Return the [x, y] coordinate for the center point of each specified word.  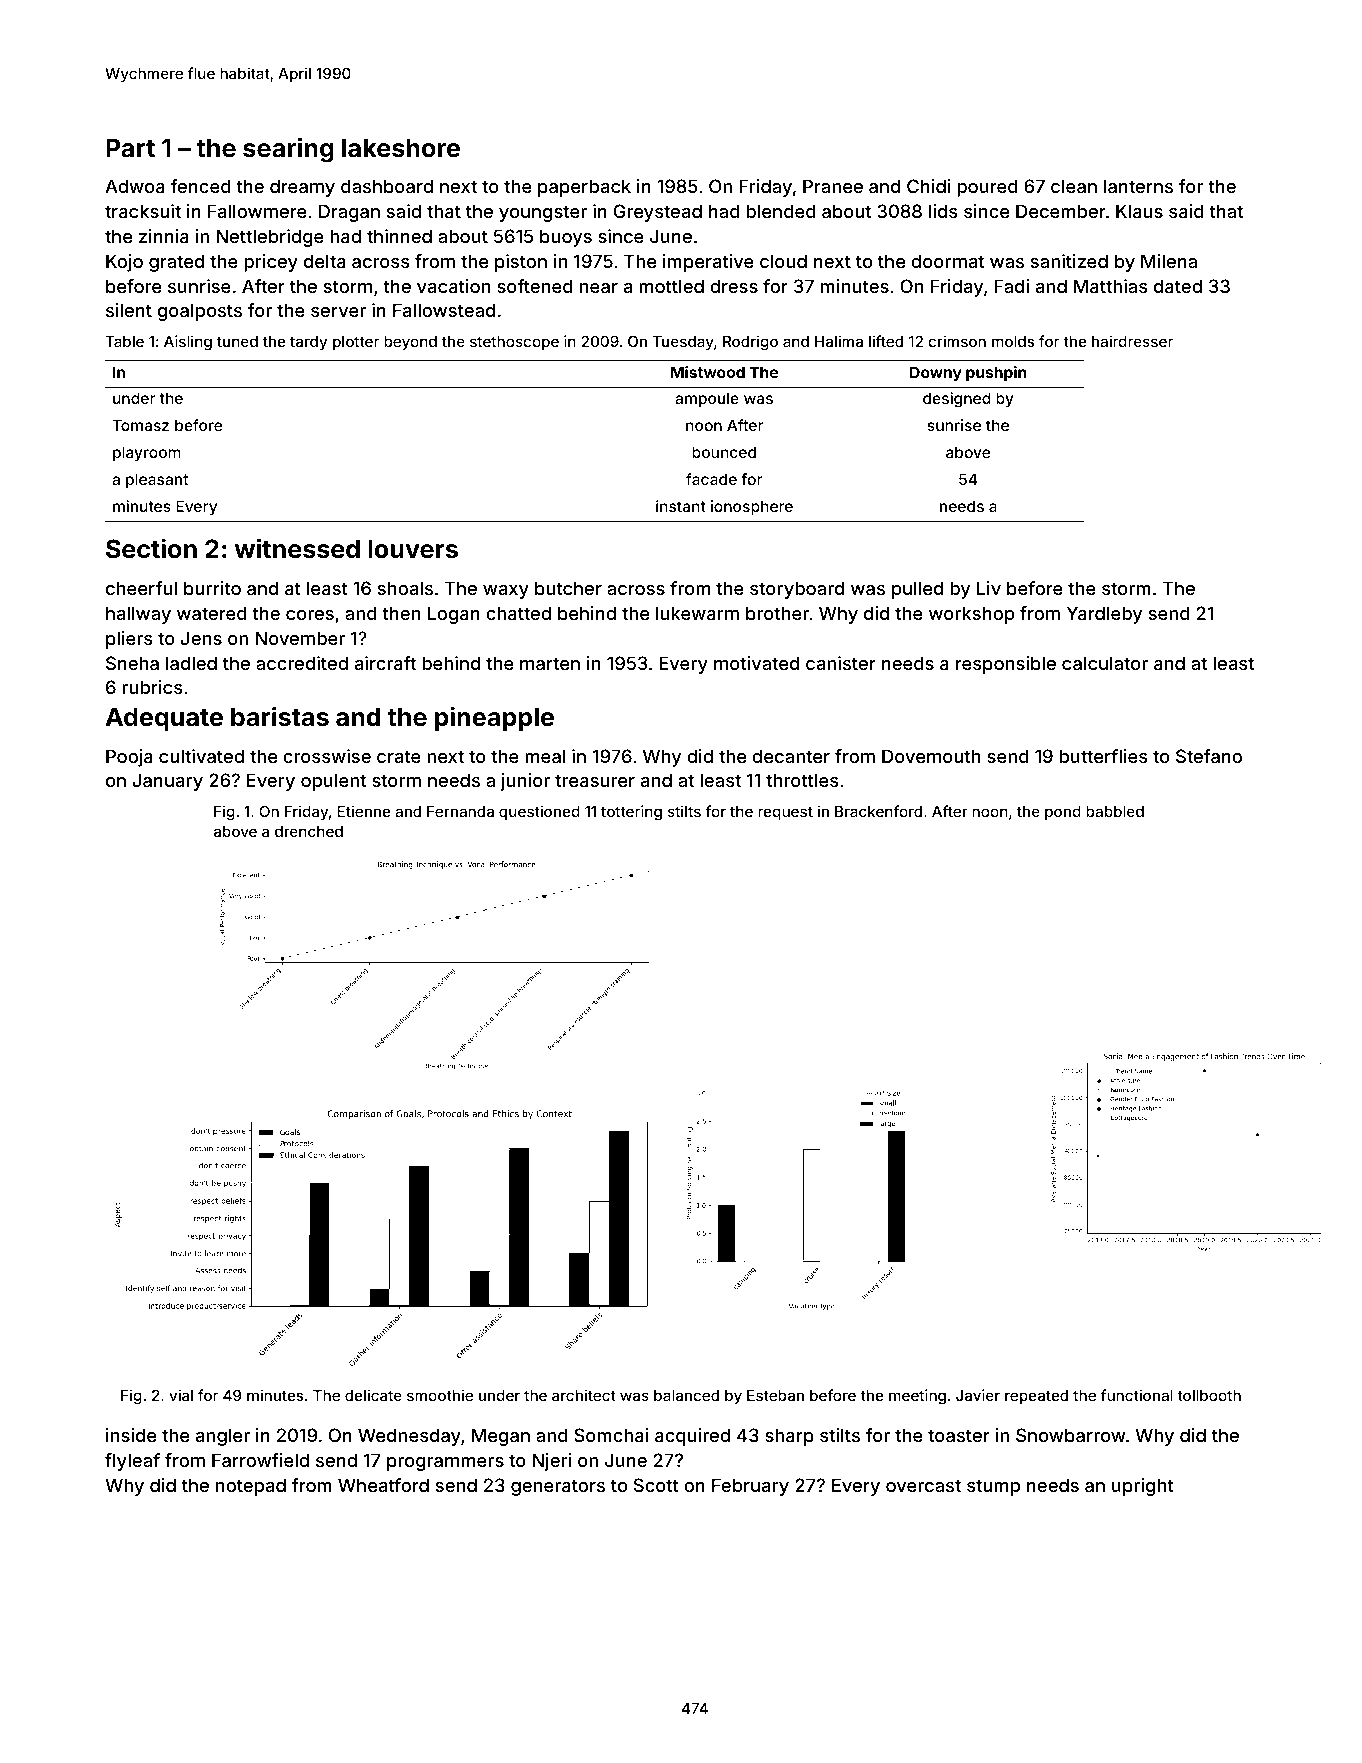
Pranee [833, 186]
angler [223, 1437]
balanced [686, 1395]
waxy [506, 592]
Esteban [775, 1395]
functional [1137, 1395]
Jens [201, 638]
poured [987, 188]
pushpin [996, 373]
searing [288, 150]
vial [181, 1395]
